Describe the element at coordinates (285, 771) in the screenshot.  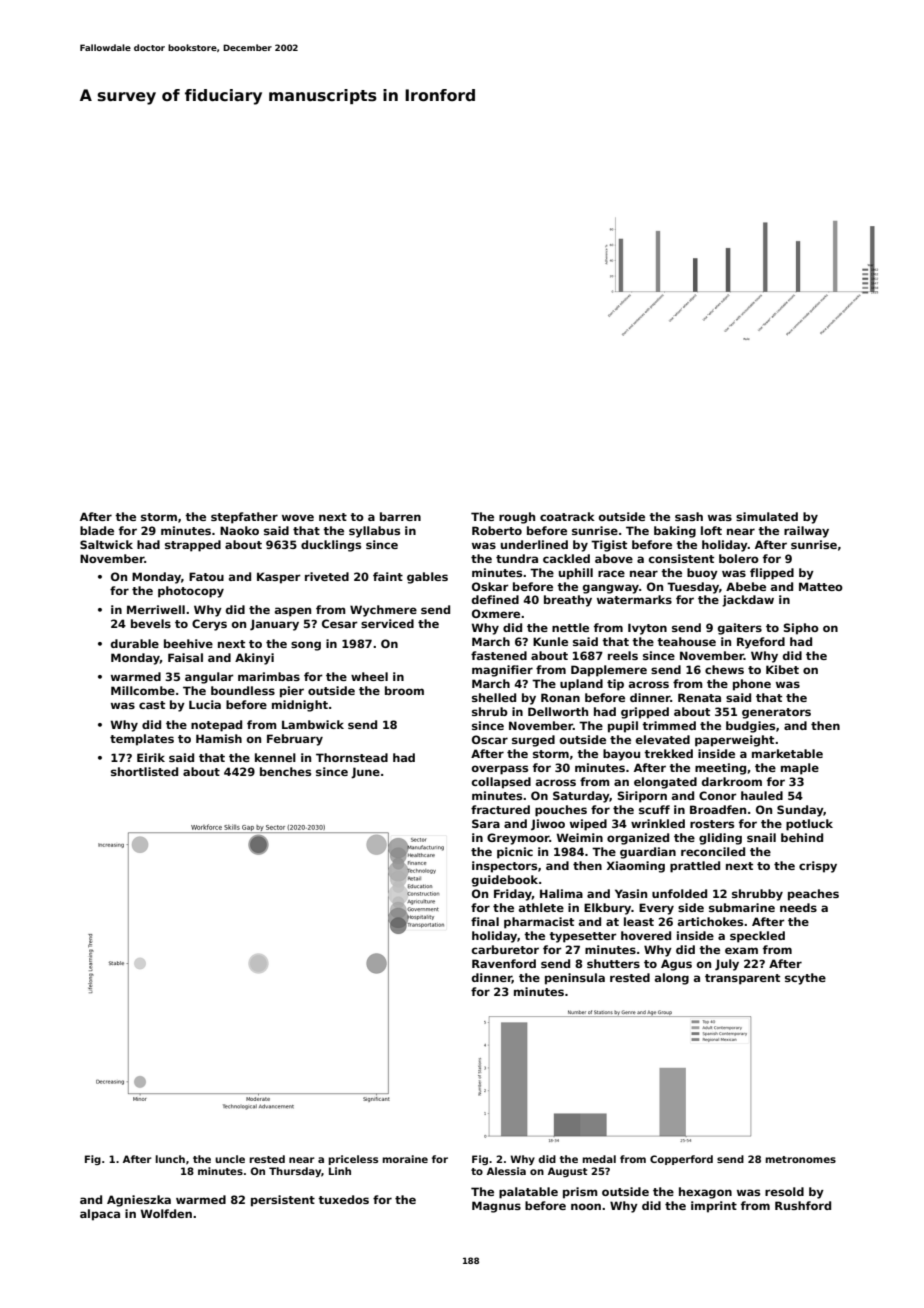
I see `benches` at that location.
